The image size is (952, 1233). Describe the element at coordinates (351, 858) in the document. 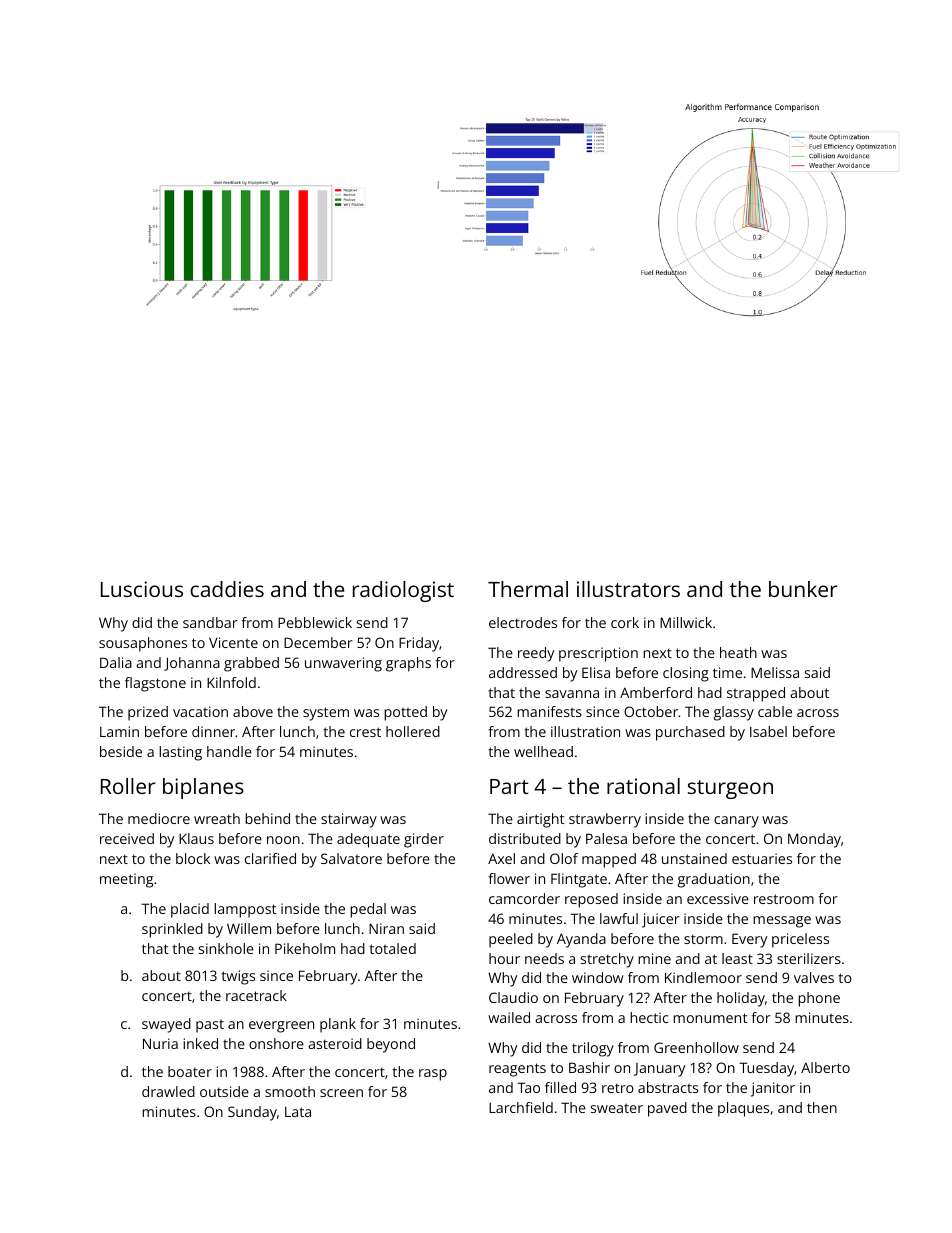

I see `Salvatore` at that location.
